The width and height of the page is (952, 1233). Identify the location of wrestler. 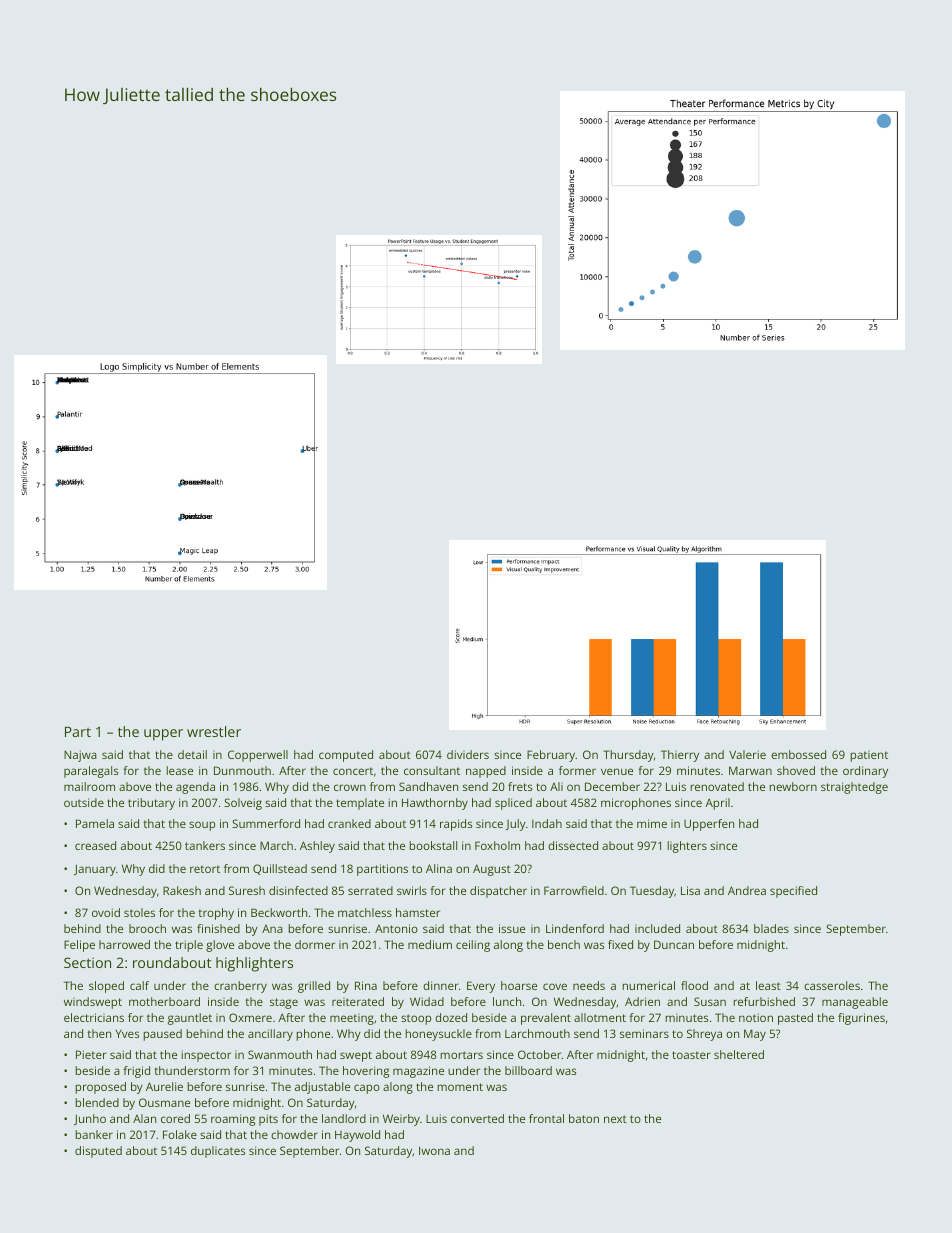
(214, 731).
